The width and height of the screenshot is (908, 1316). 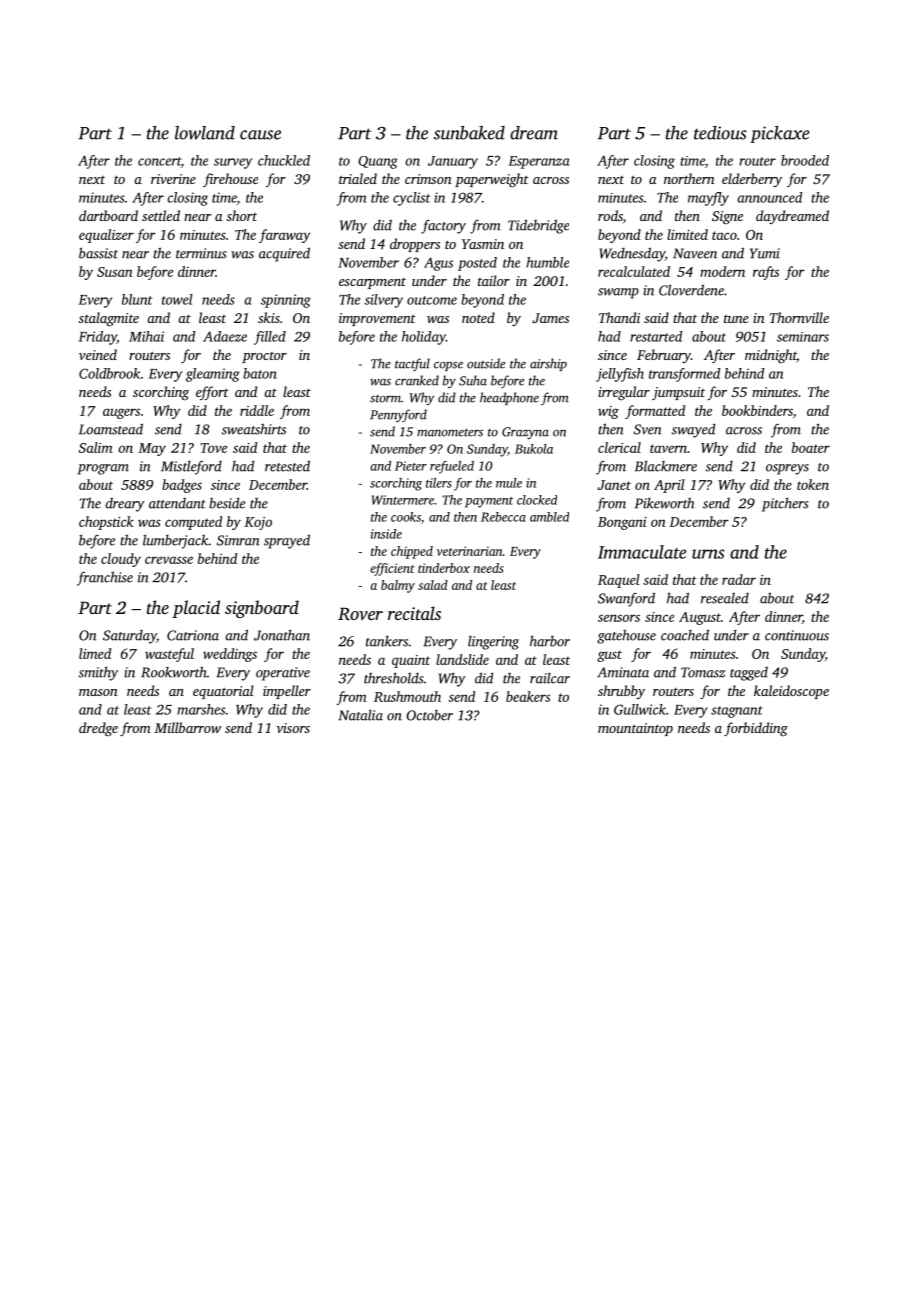 What do you see at coordinates (411, 661) in the screenshot?
I see `quaint` at bounding box center [411, 661].
